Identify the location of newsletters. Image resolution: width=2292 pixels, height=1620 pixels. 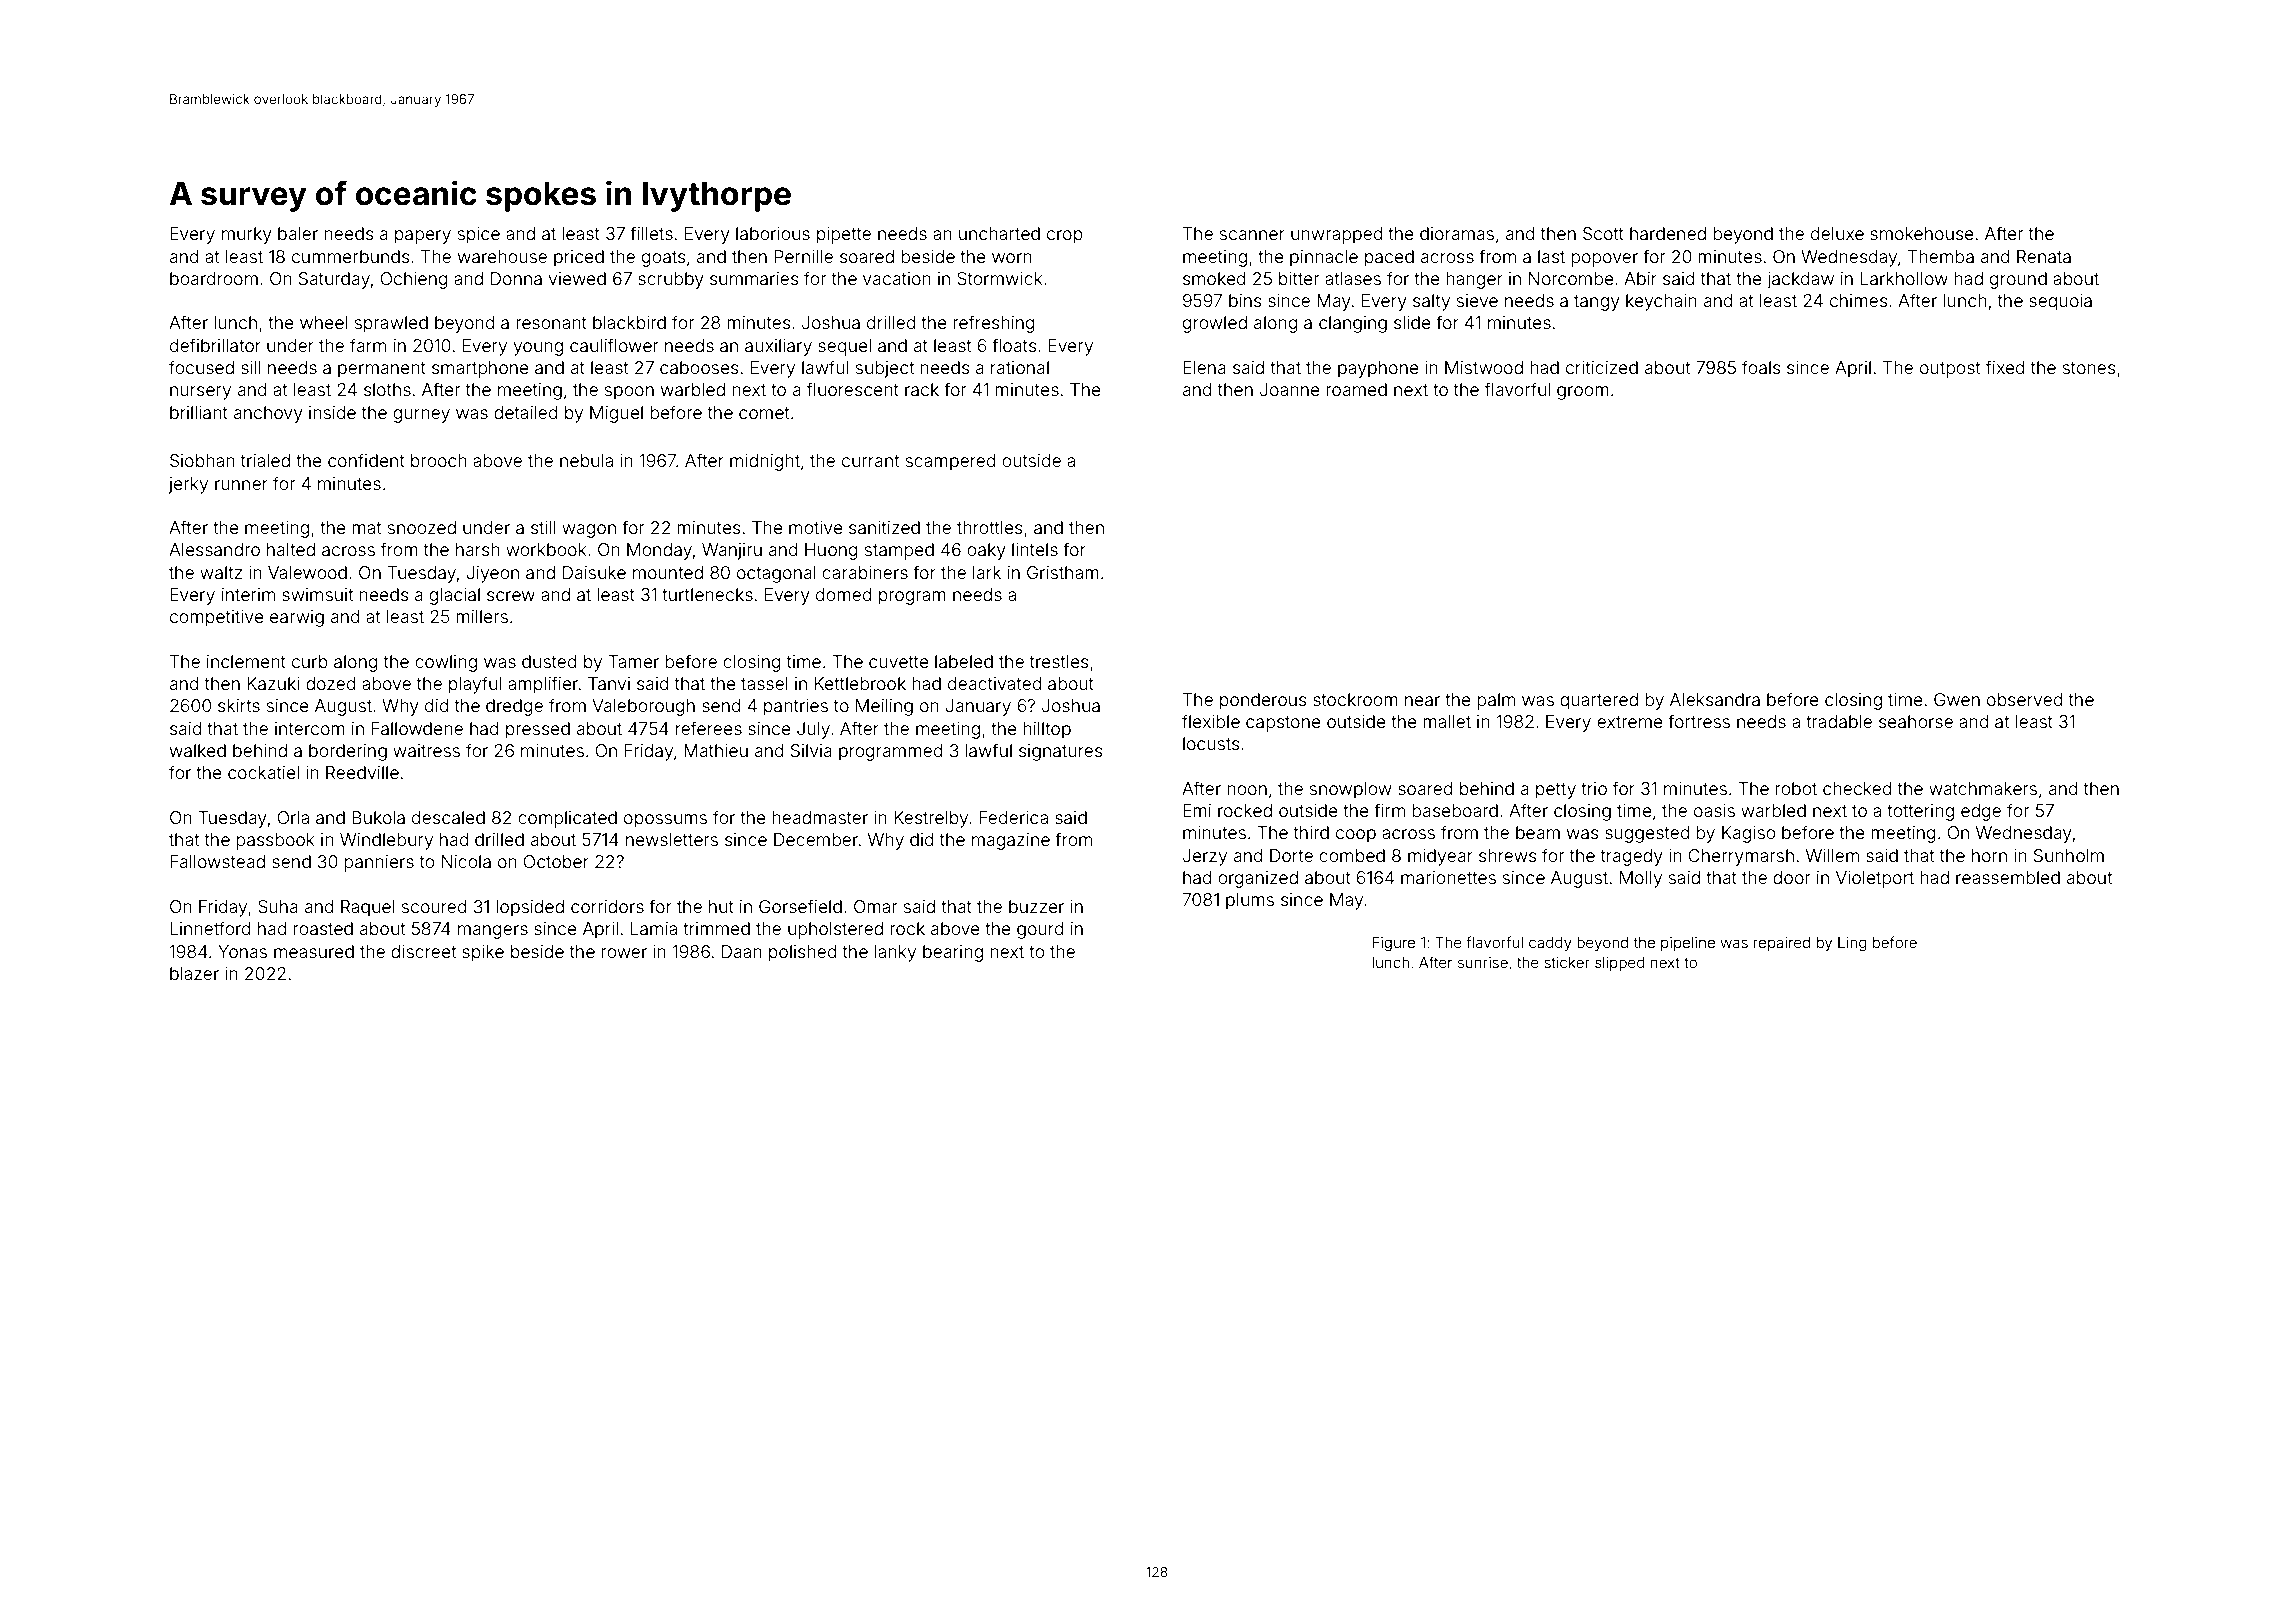
(672, 839).
